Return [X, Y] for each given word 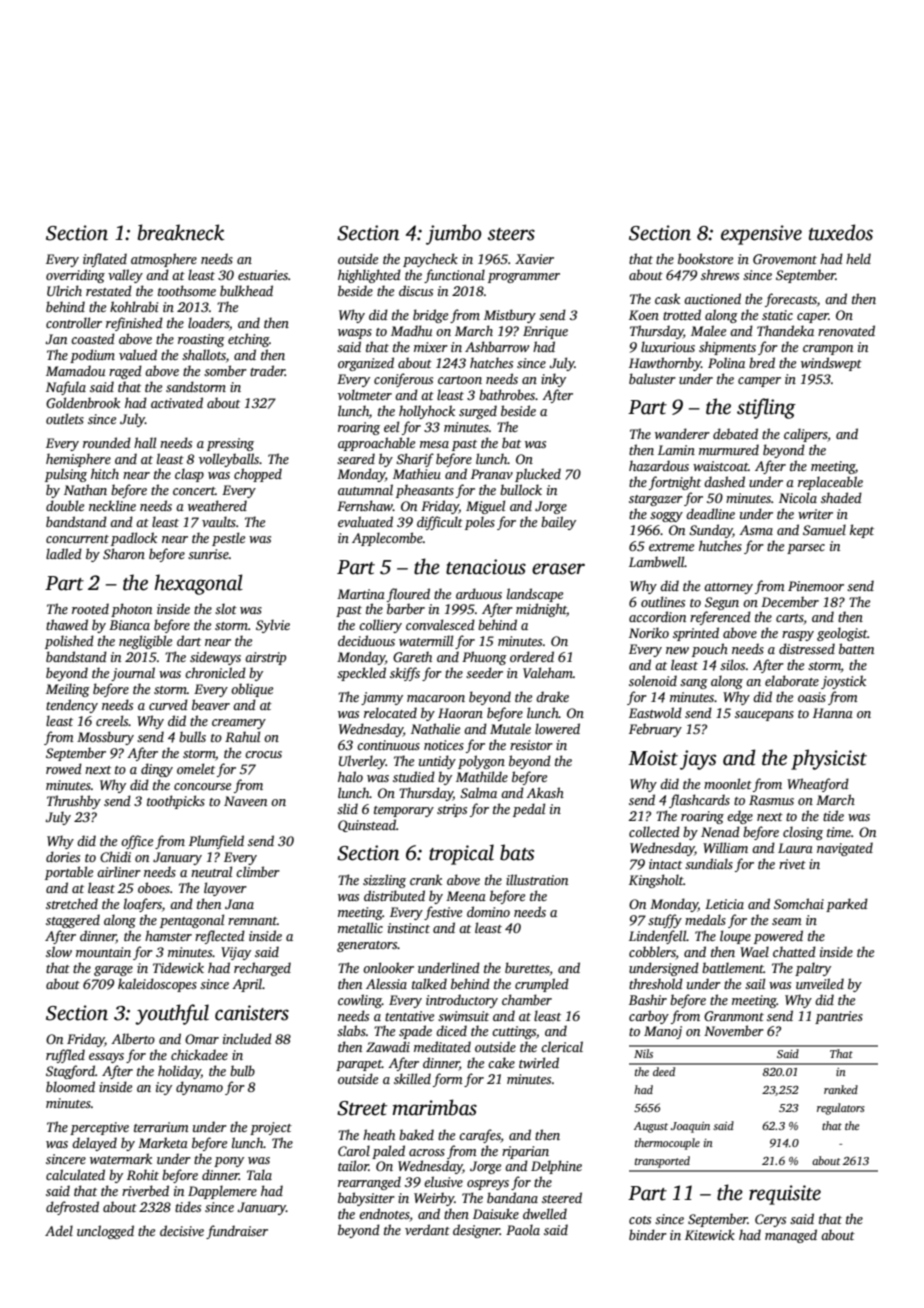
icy [164, 1088]
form [448, 1080]
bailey [558, 523]
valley [125, 276]
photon [131, 610]
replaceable [830, 483]
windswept [831, 364]
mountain [103, 952]
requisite [785, 1195]
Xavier [534, 259]
